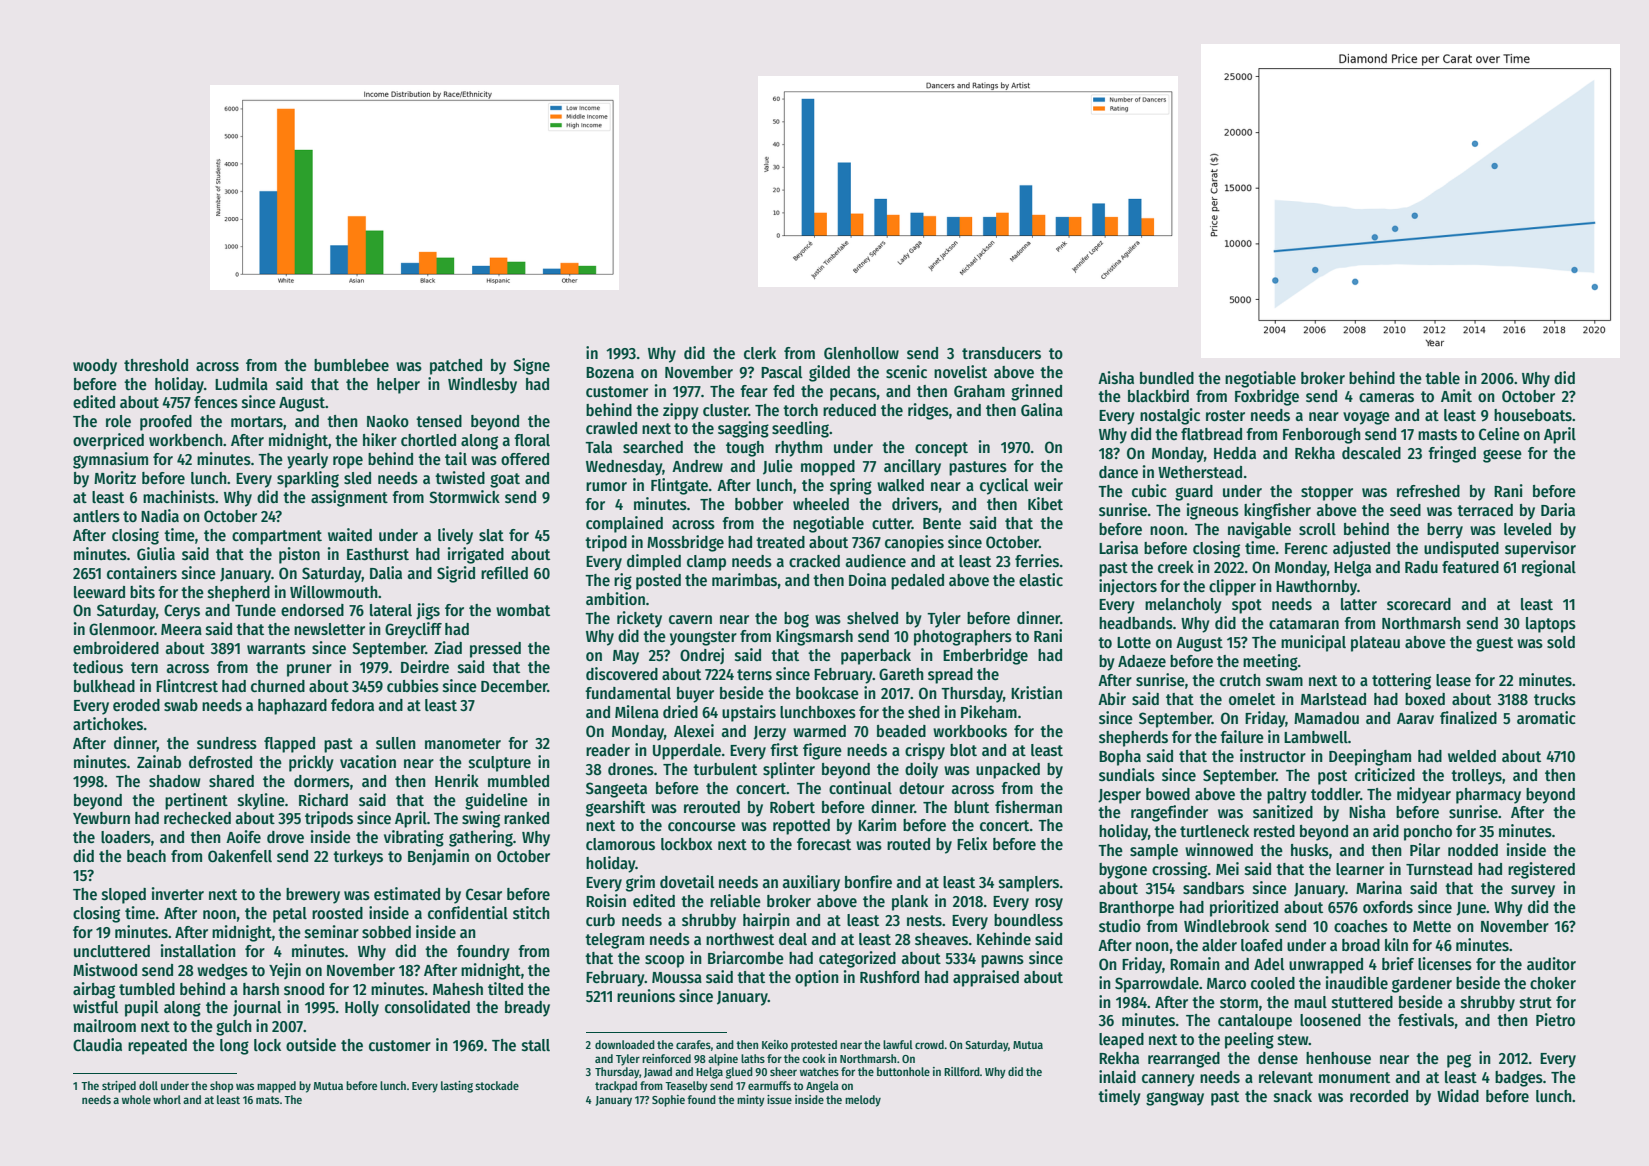 The image size is (1649, 1166). What do you see at coordinates (1555, 699) in the page?
I see `trucks` at bounding box center [1555, 699].
